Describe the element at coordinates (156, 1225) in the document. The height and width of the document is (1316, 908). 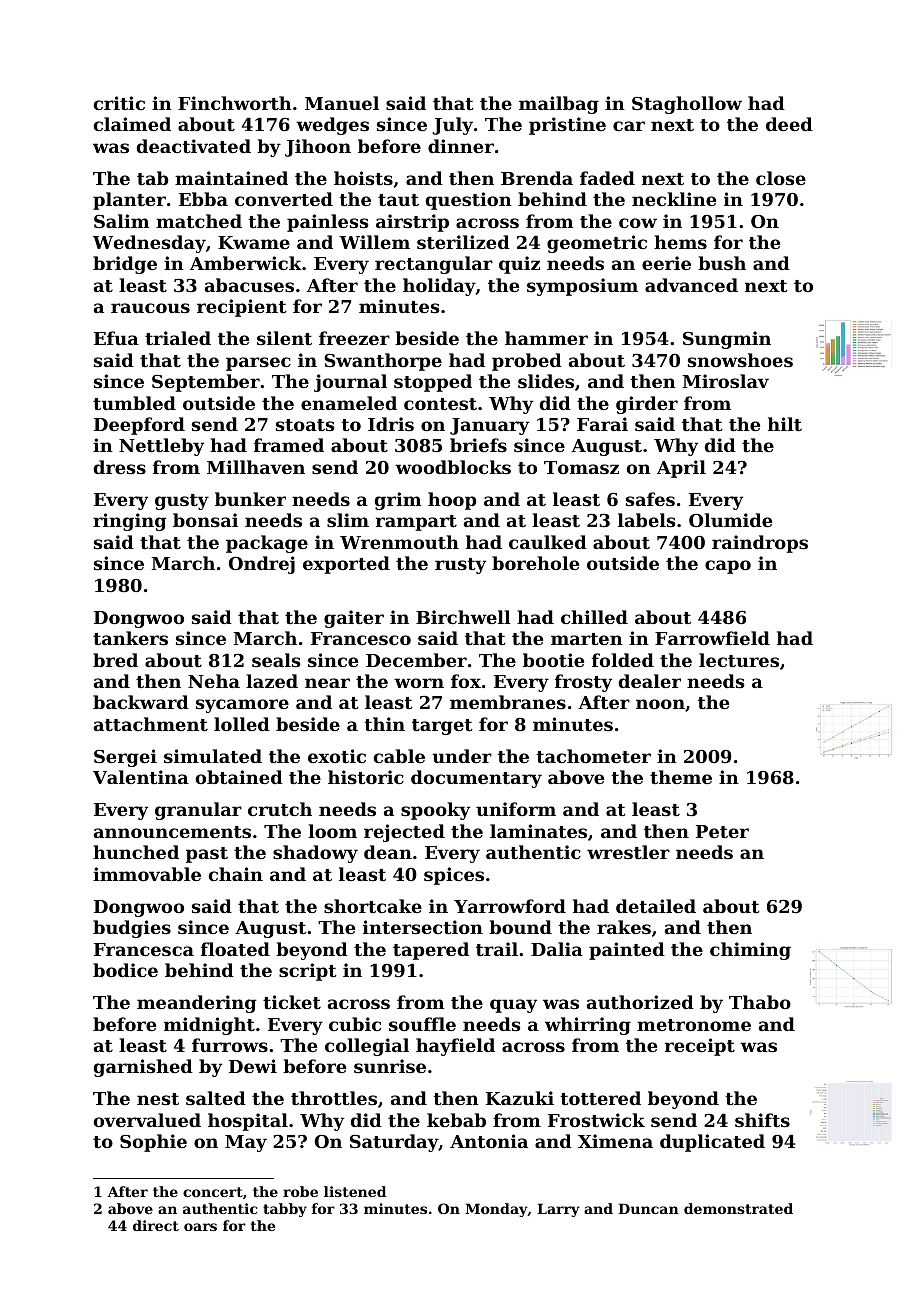
I see `direct` at that location.
